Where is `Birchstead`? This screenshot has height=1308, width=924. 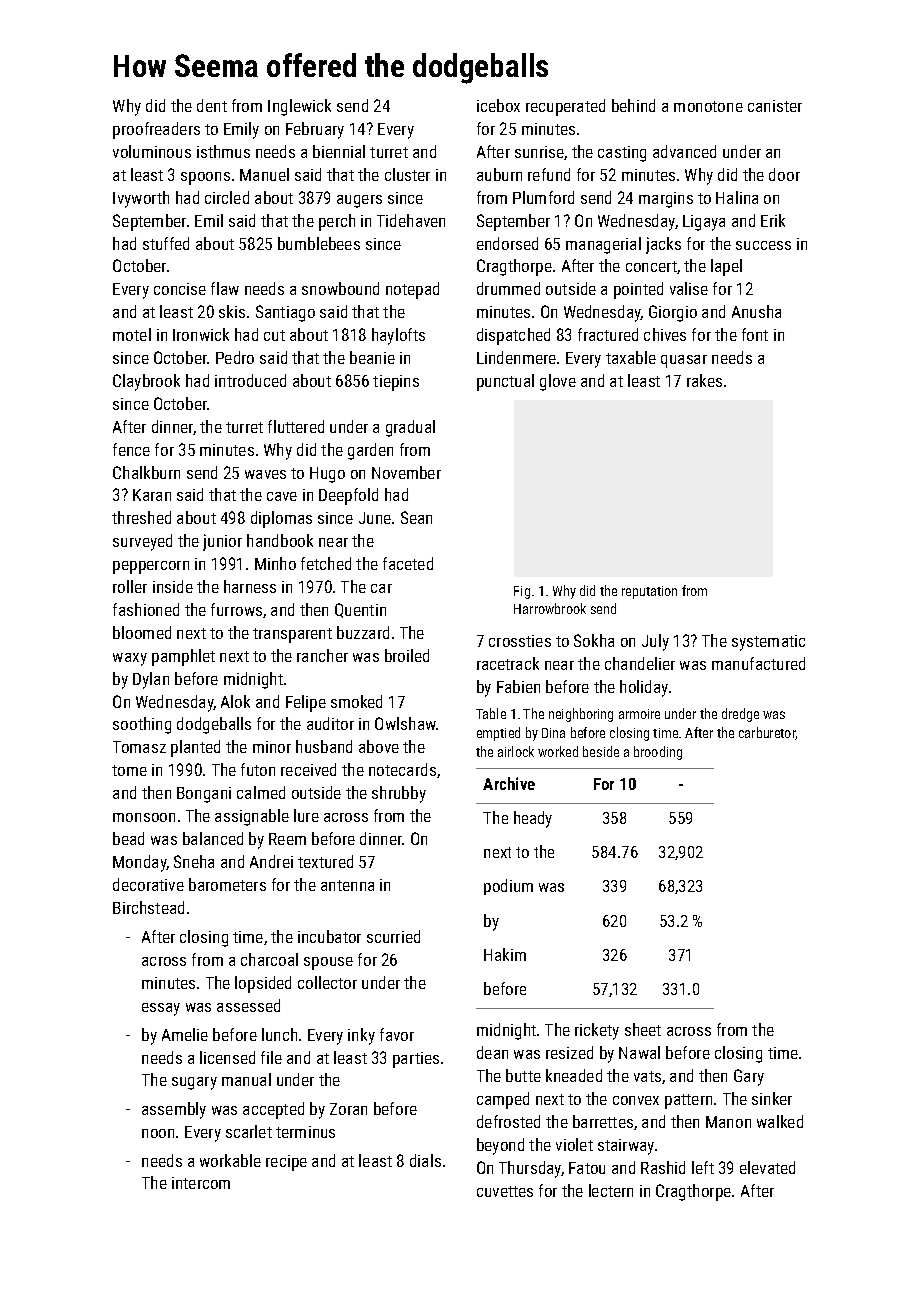 Birchstead is located at coordinates (148, 907).
